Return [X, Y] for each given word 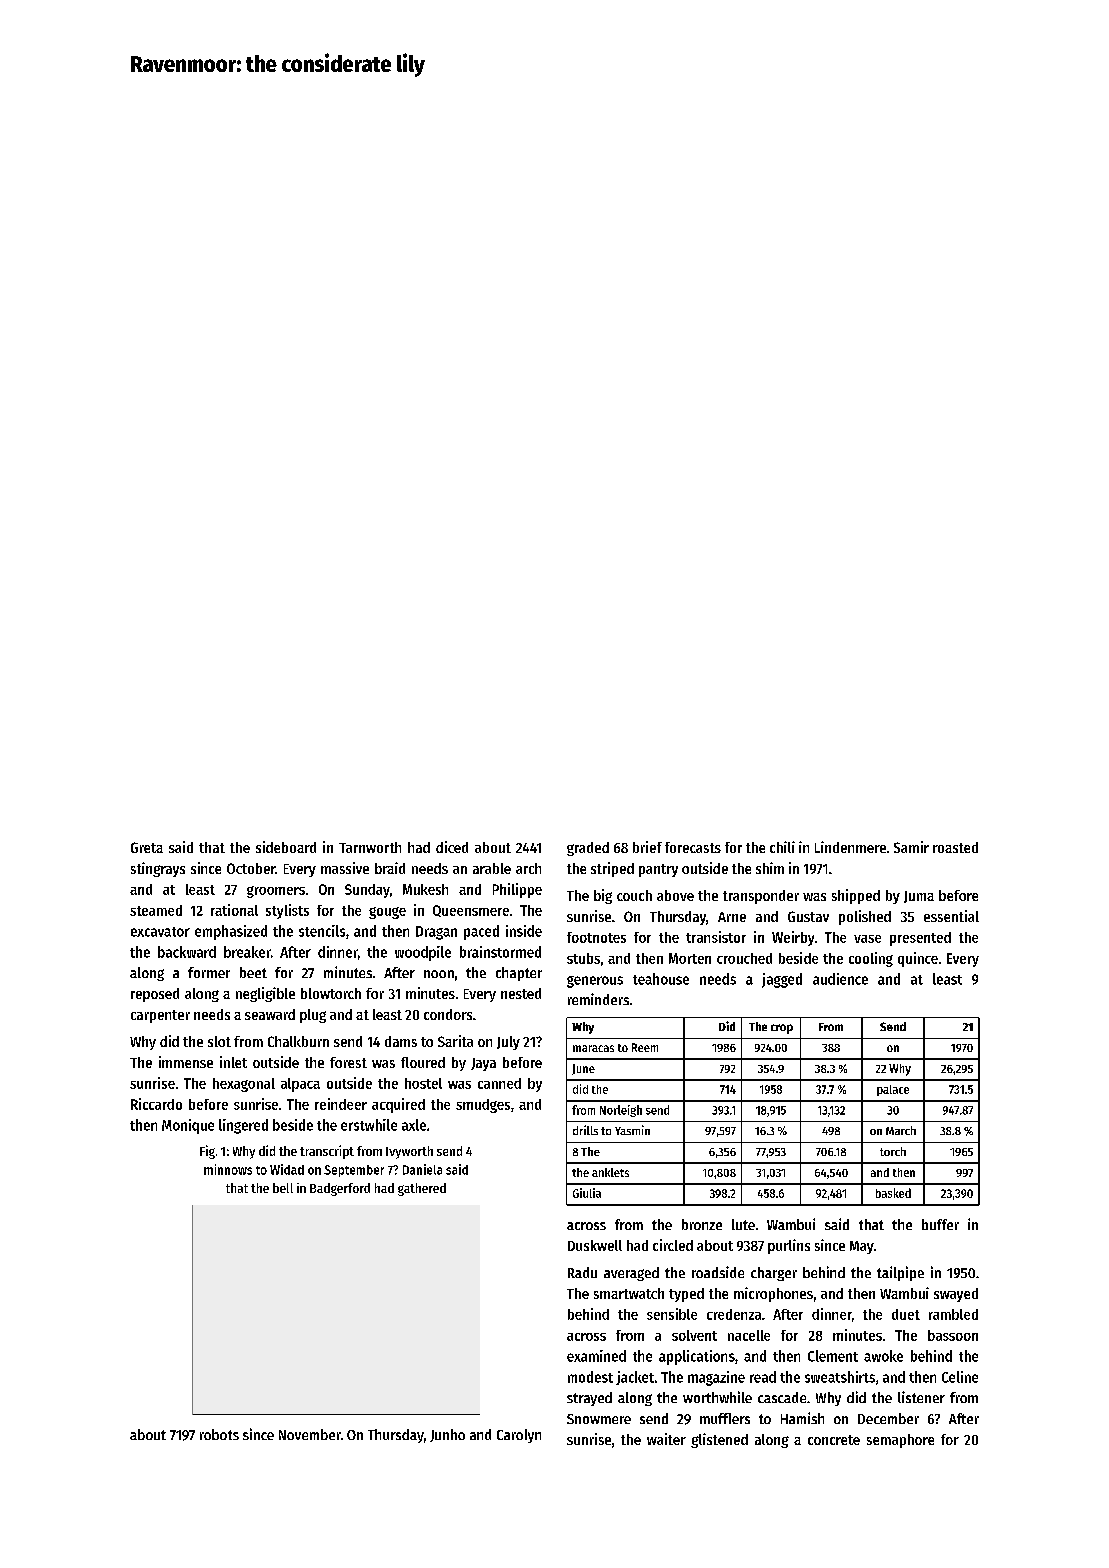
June [583, 1069]
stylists [287, 911]
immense [186, 1062]
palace [893, 1090]
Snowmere [599, 1419]
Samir [911, 847]
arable [492, 868]
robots [219, 1434]
